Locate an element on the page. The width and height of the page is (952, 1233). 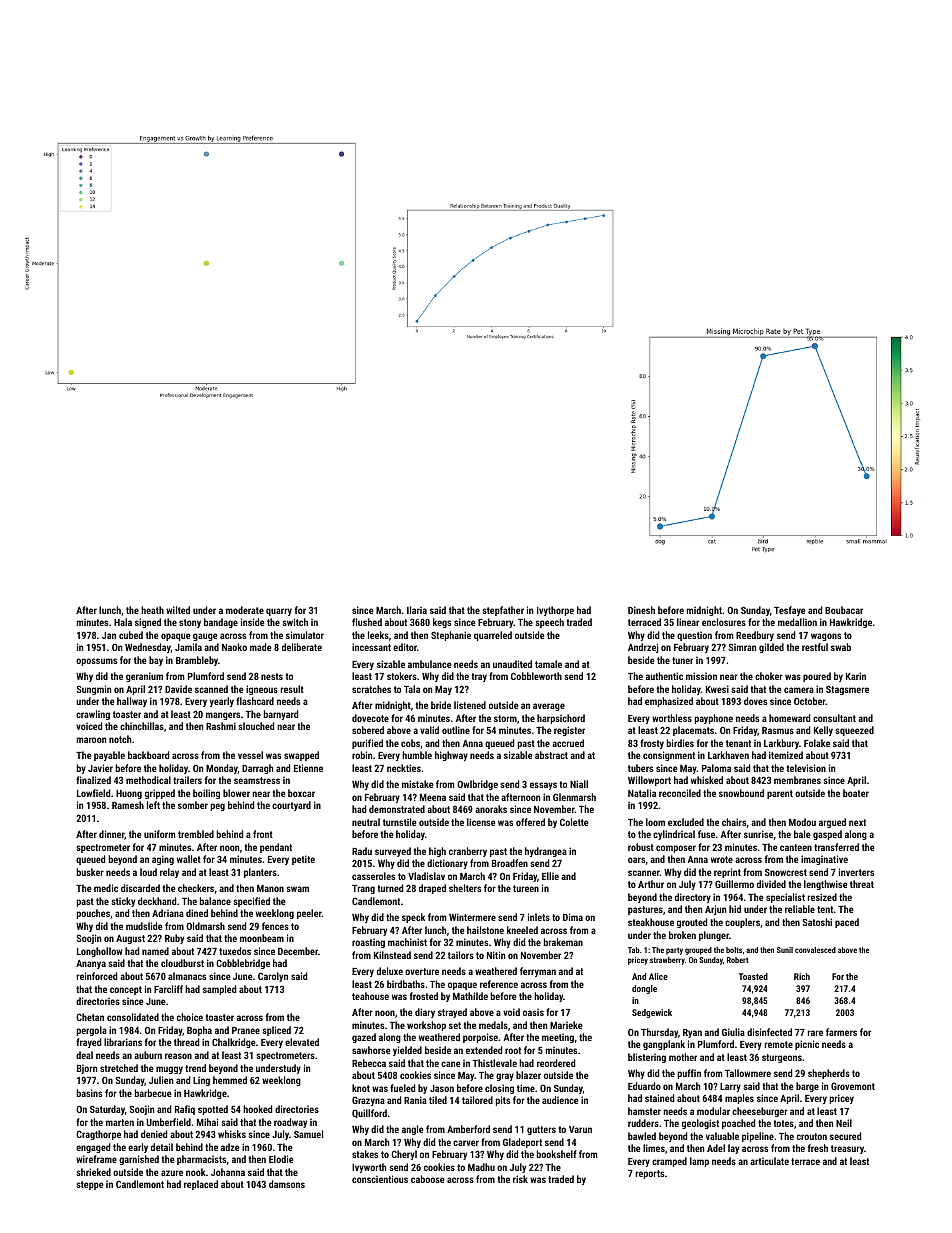
sturgeons is located at coordinates (782, 1058).
